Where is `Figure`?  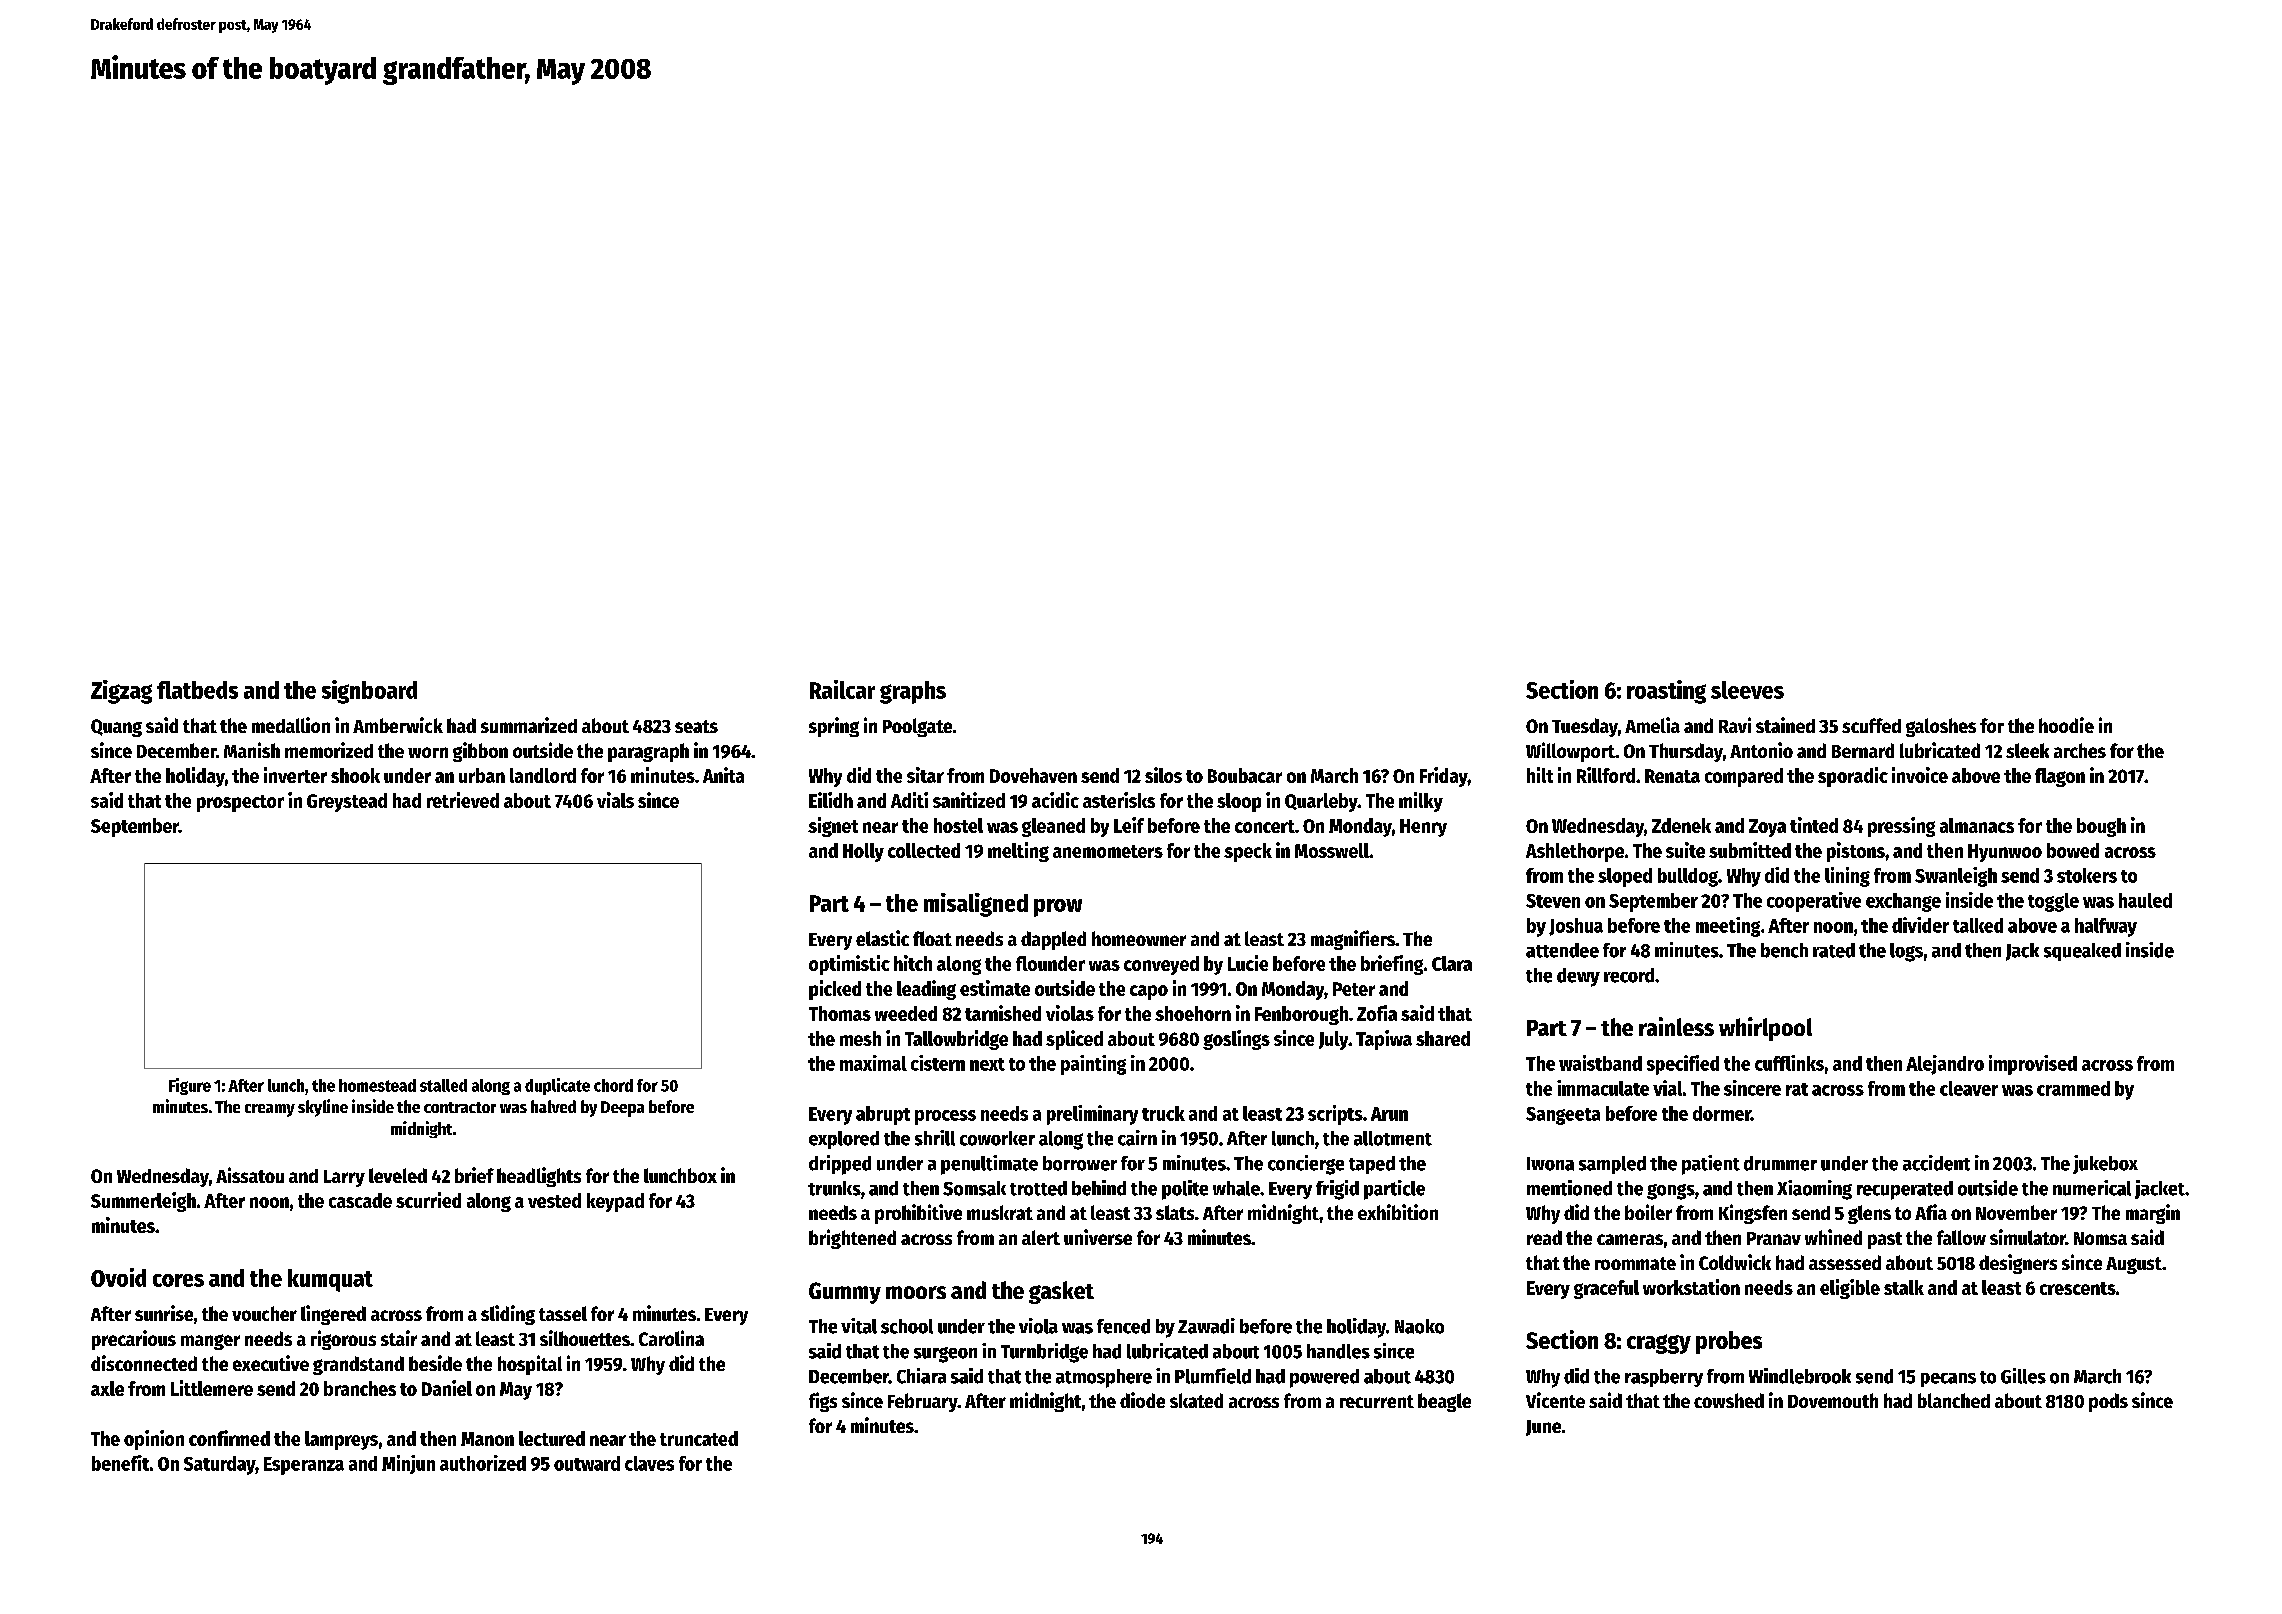 Figure is located at coordinates (190, 1086).
